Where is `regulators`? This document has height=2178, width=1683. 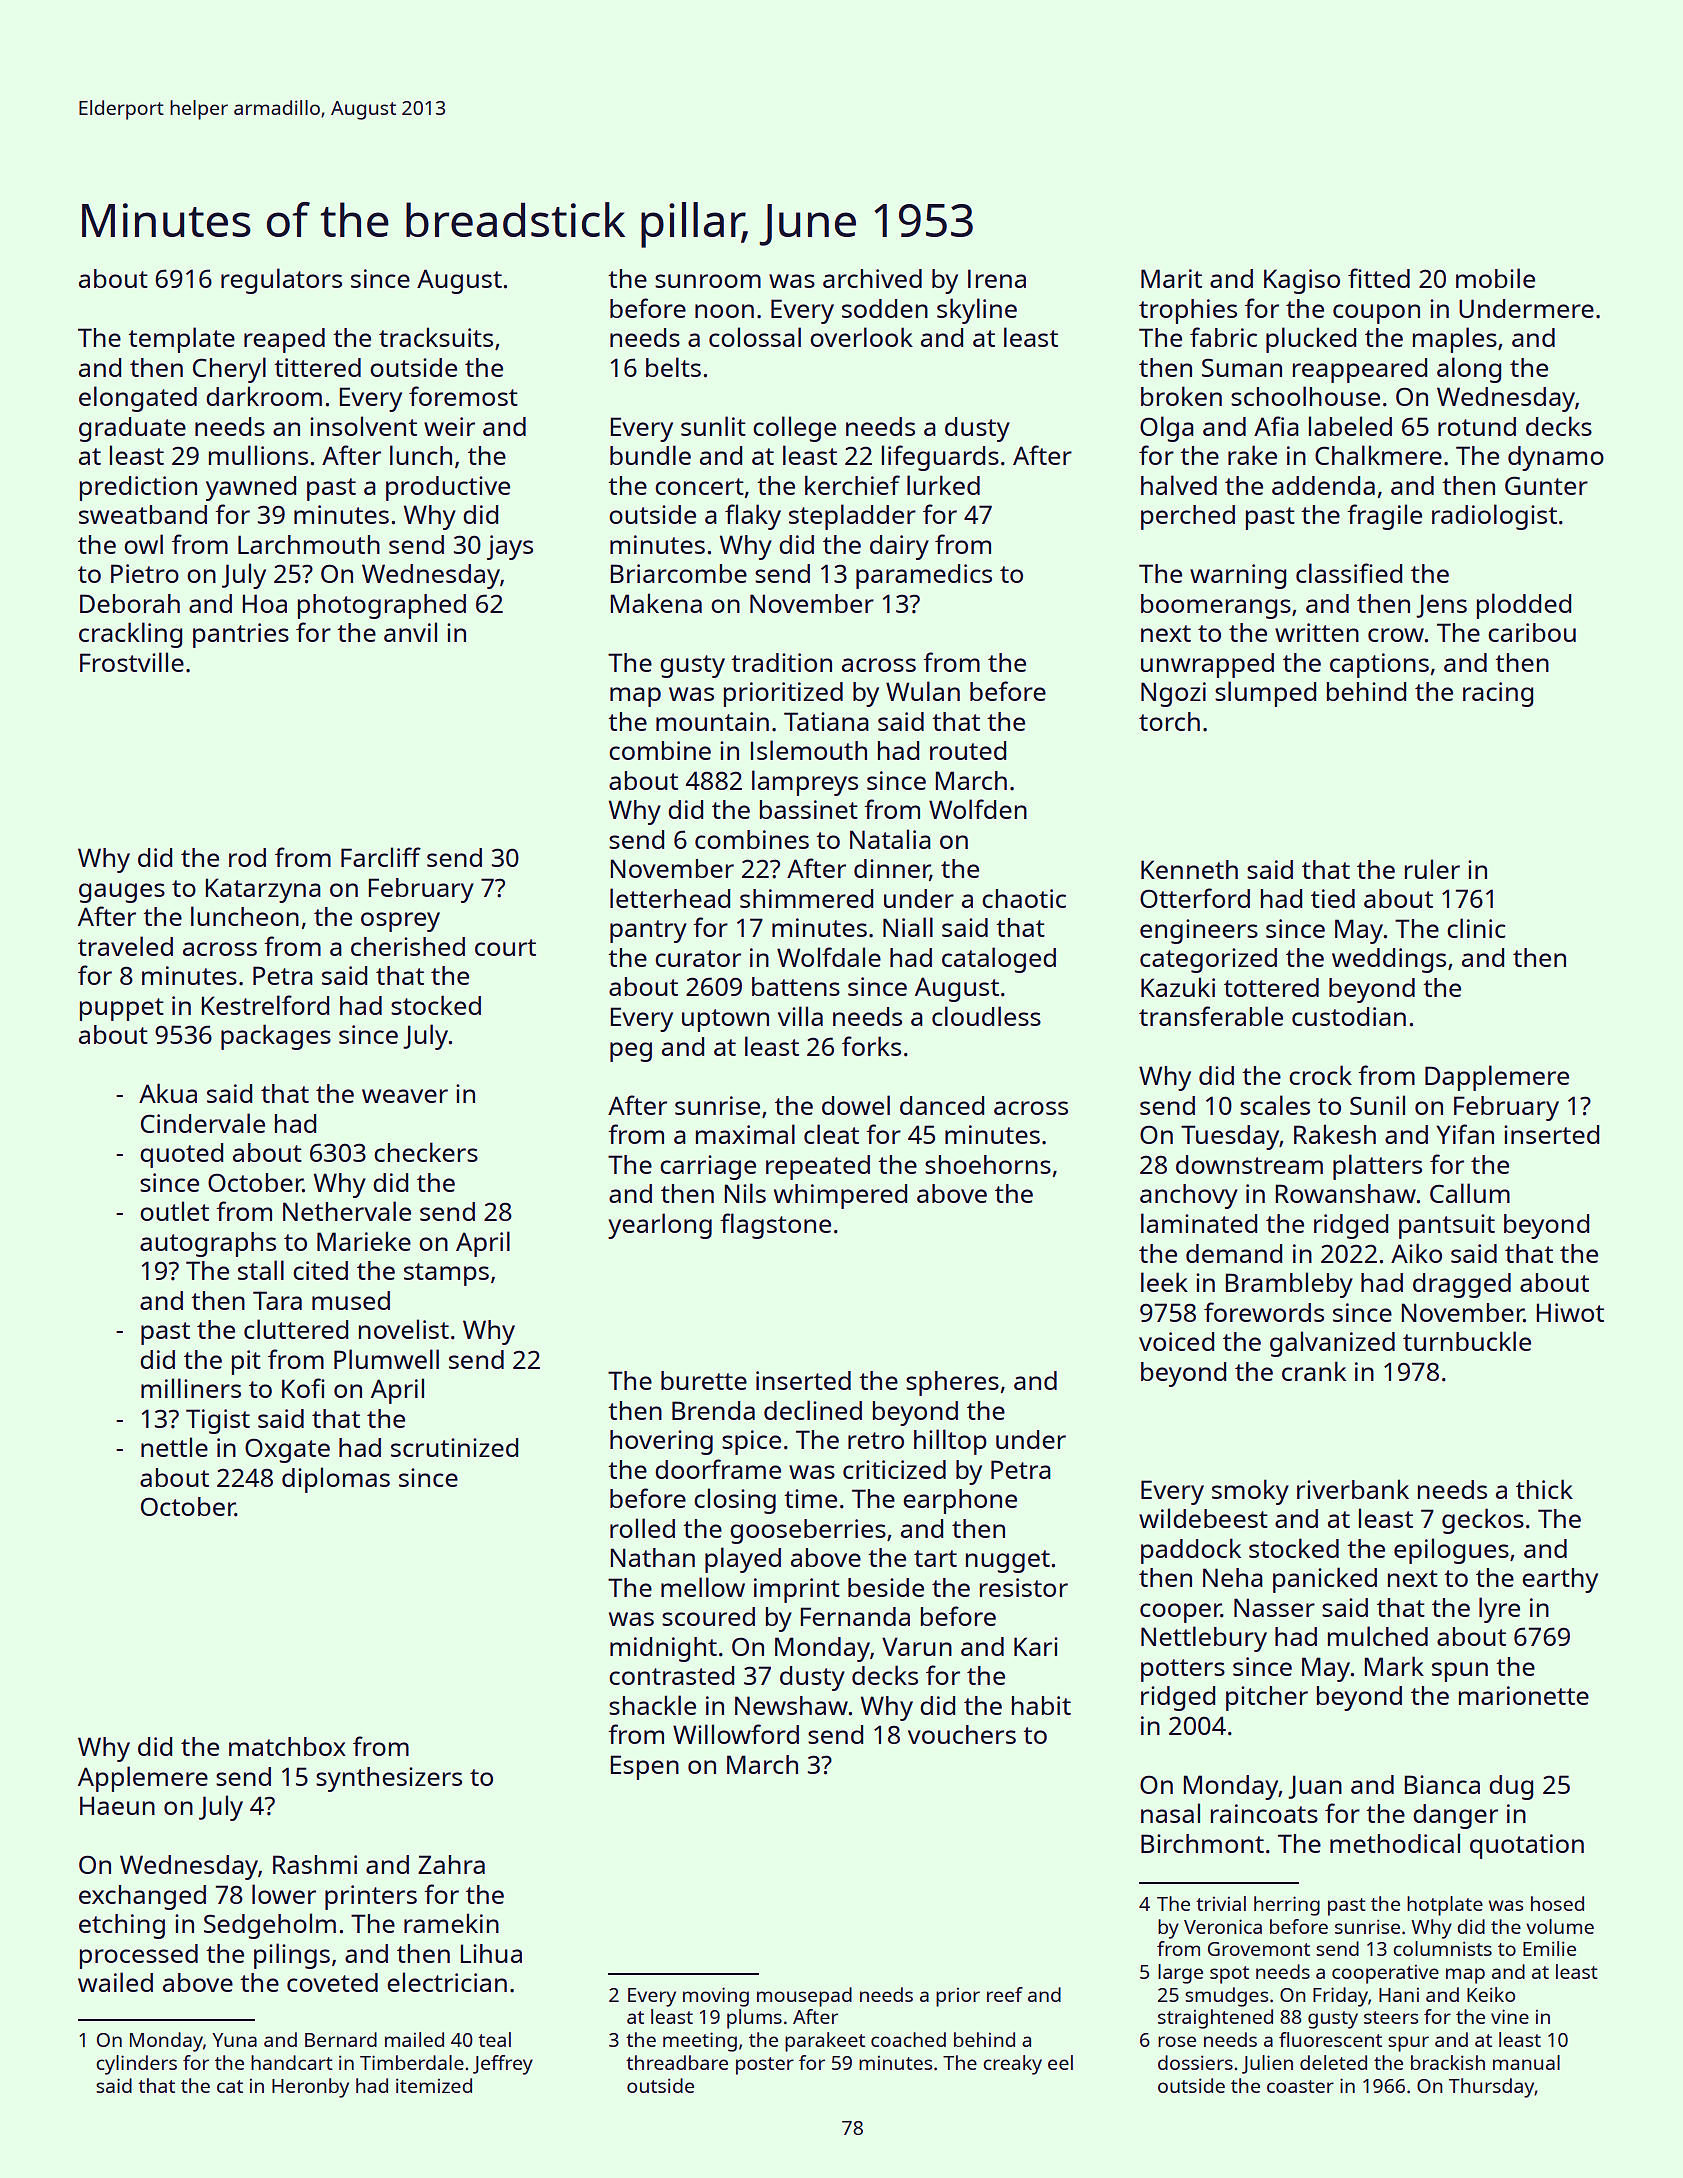 regulators is located at coordinates (281, 281).
